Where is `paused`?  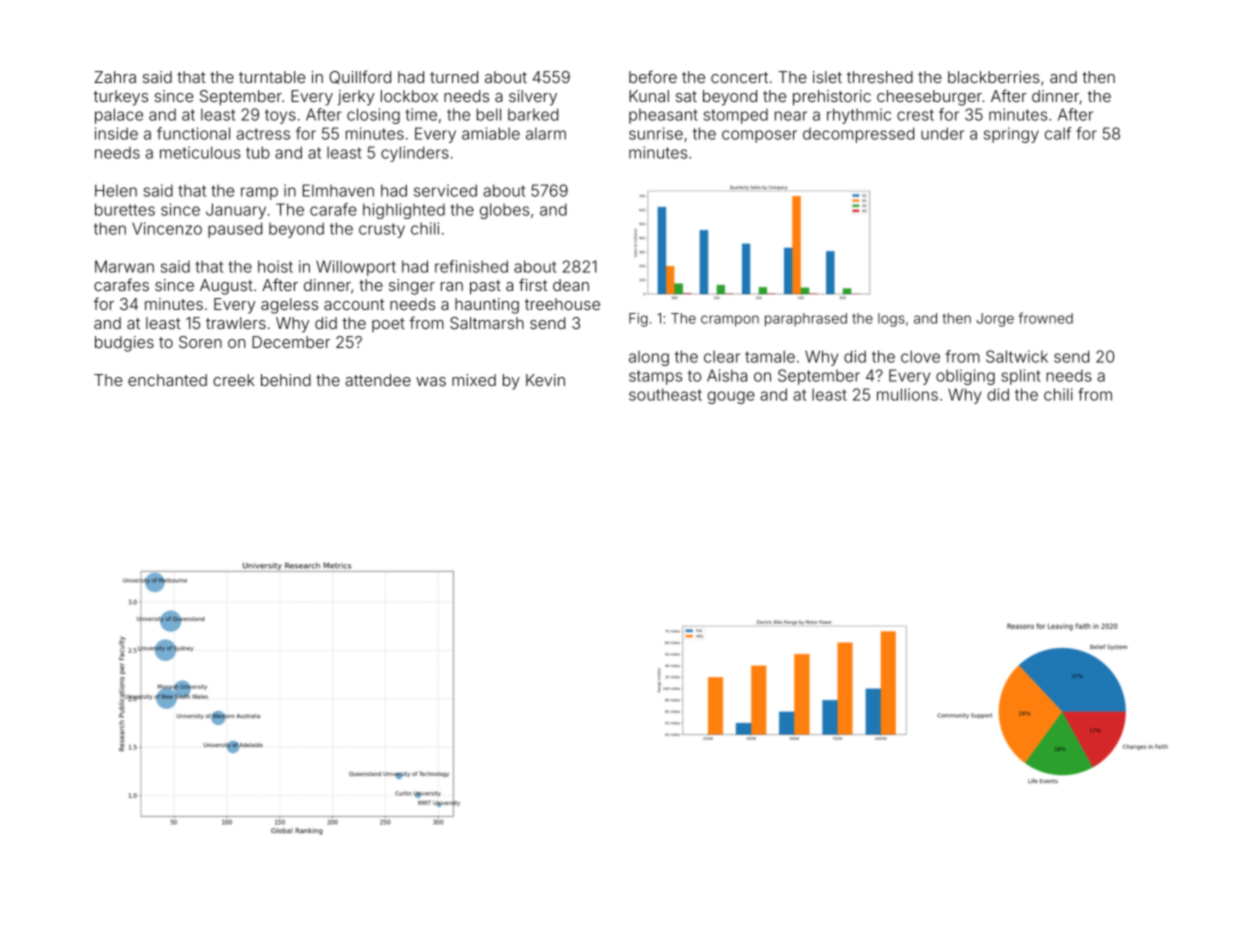
paused is located at coordinates (235, 230).
